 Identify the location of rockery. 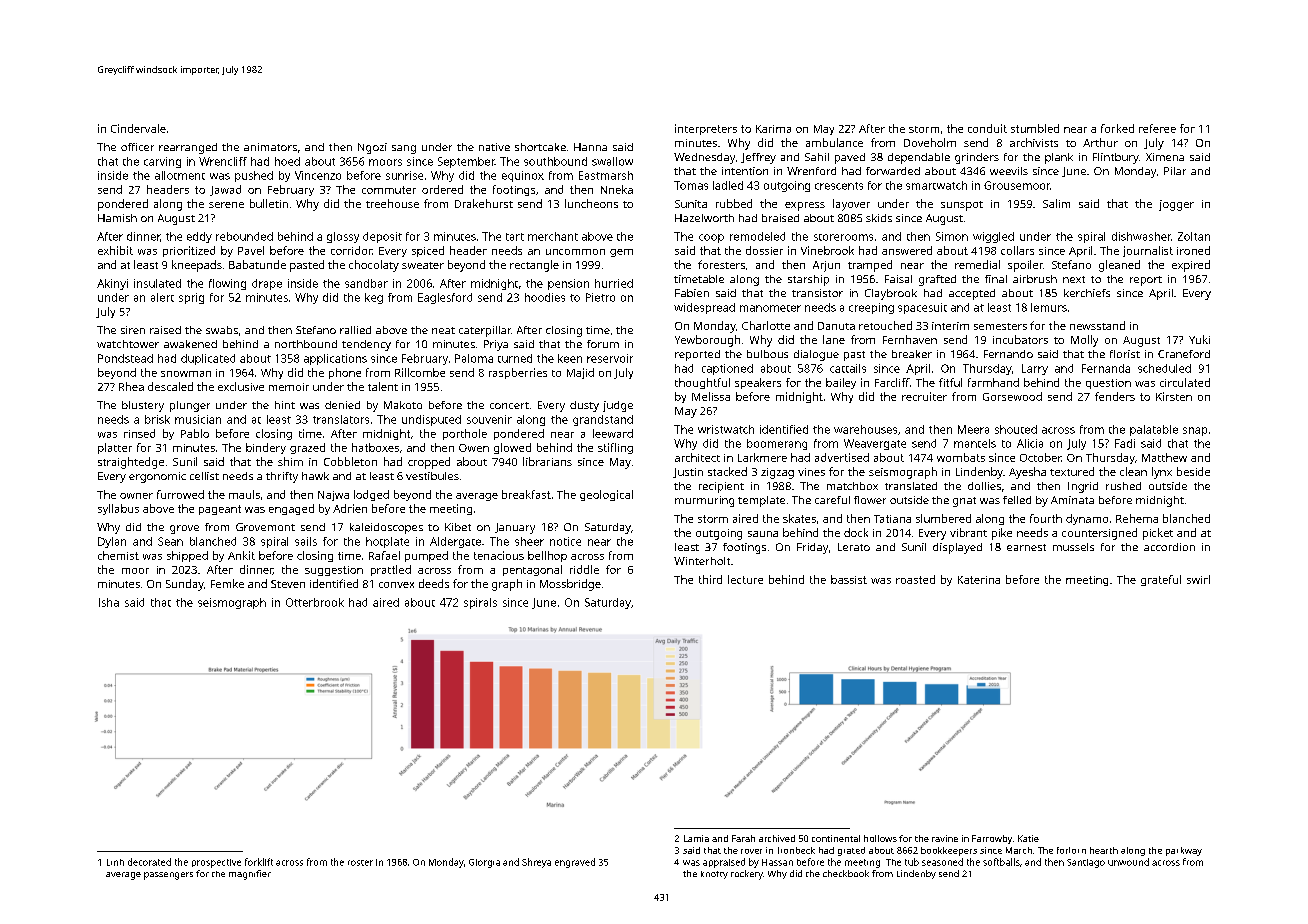
(747, 875).
